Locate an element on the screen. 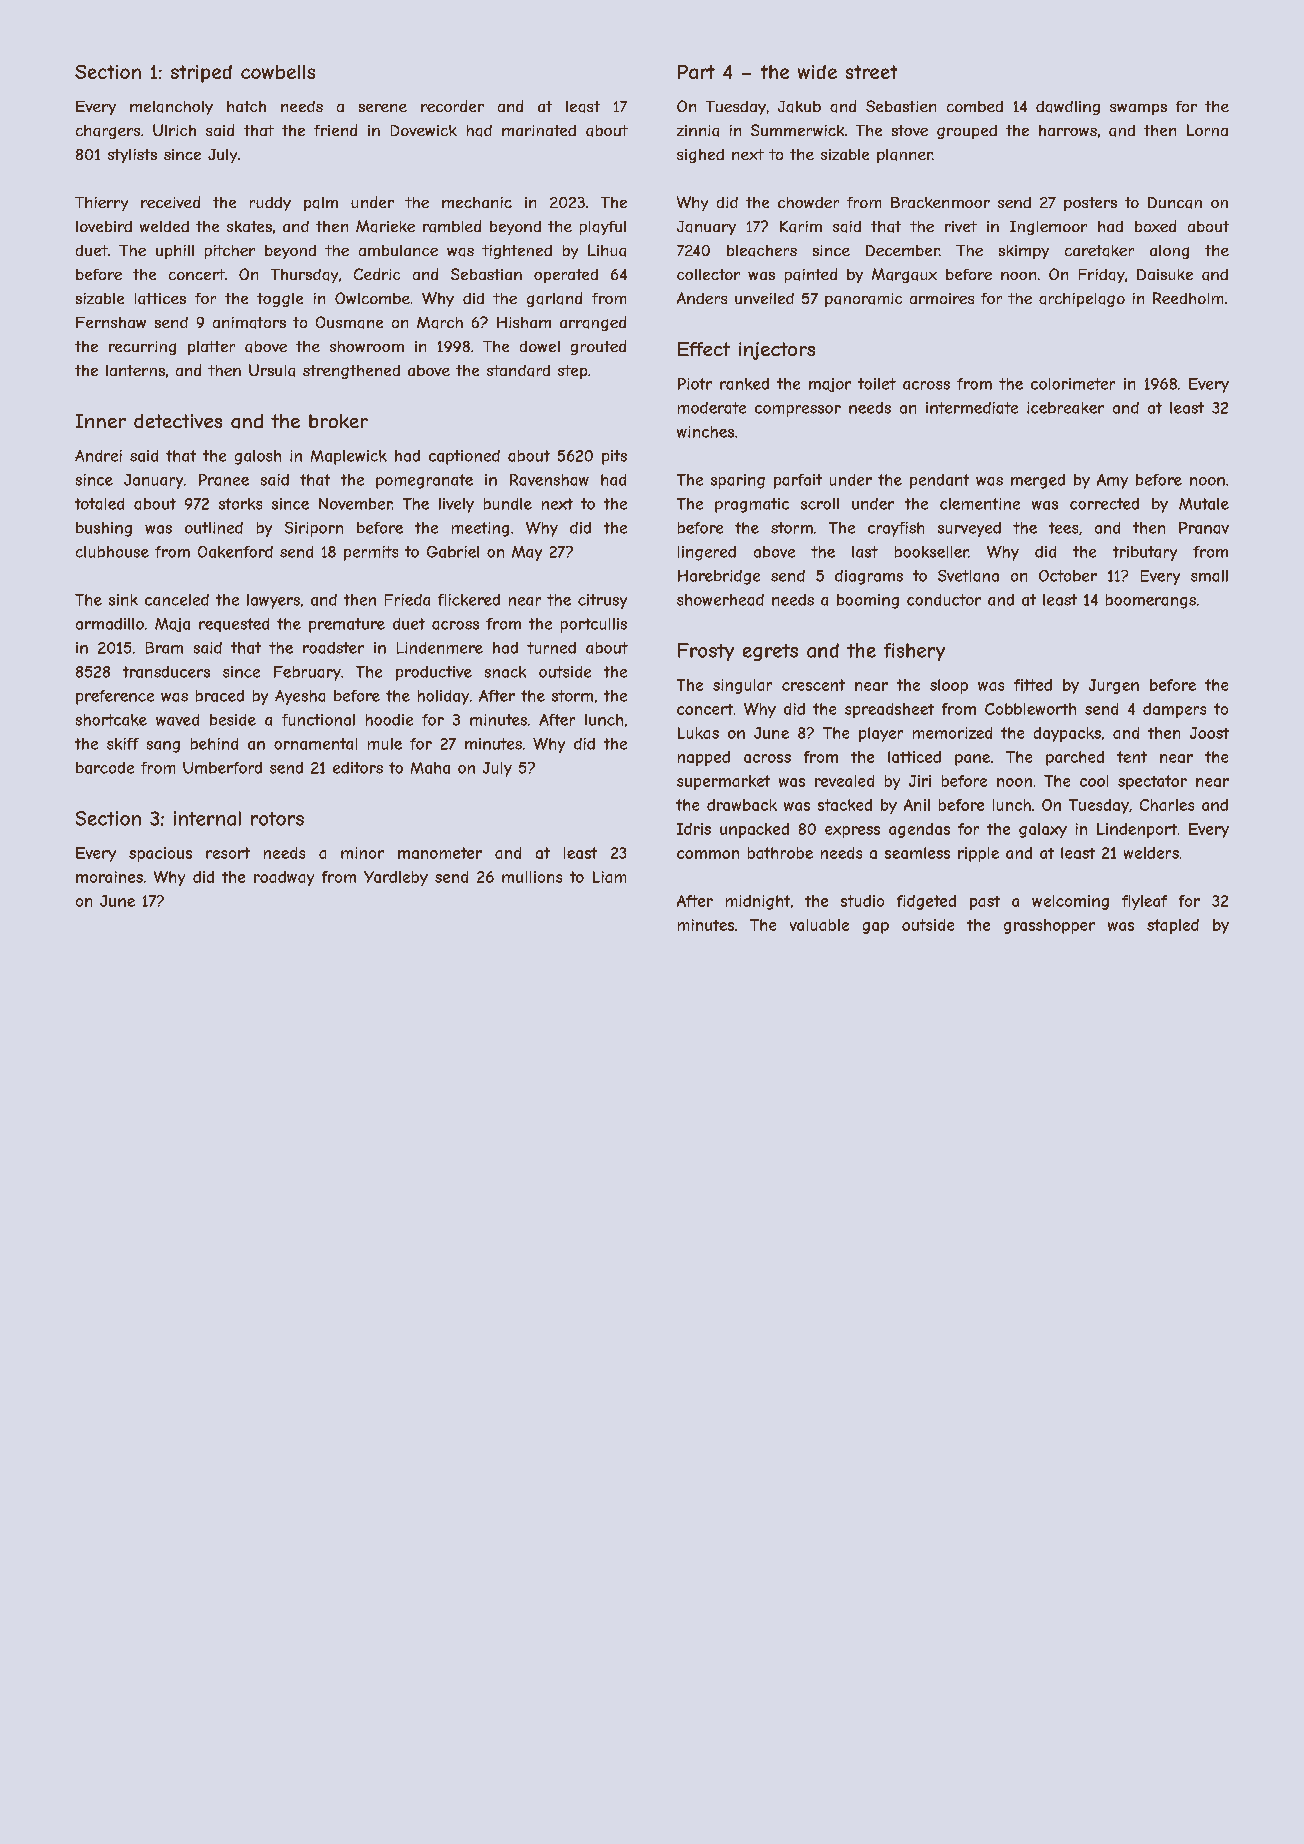 The width and height of the screenshot is (1304, 1844). dowel is located at coordinates (540, 346).
